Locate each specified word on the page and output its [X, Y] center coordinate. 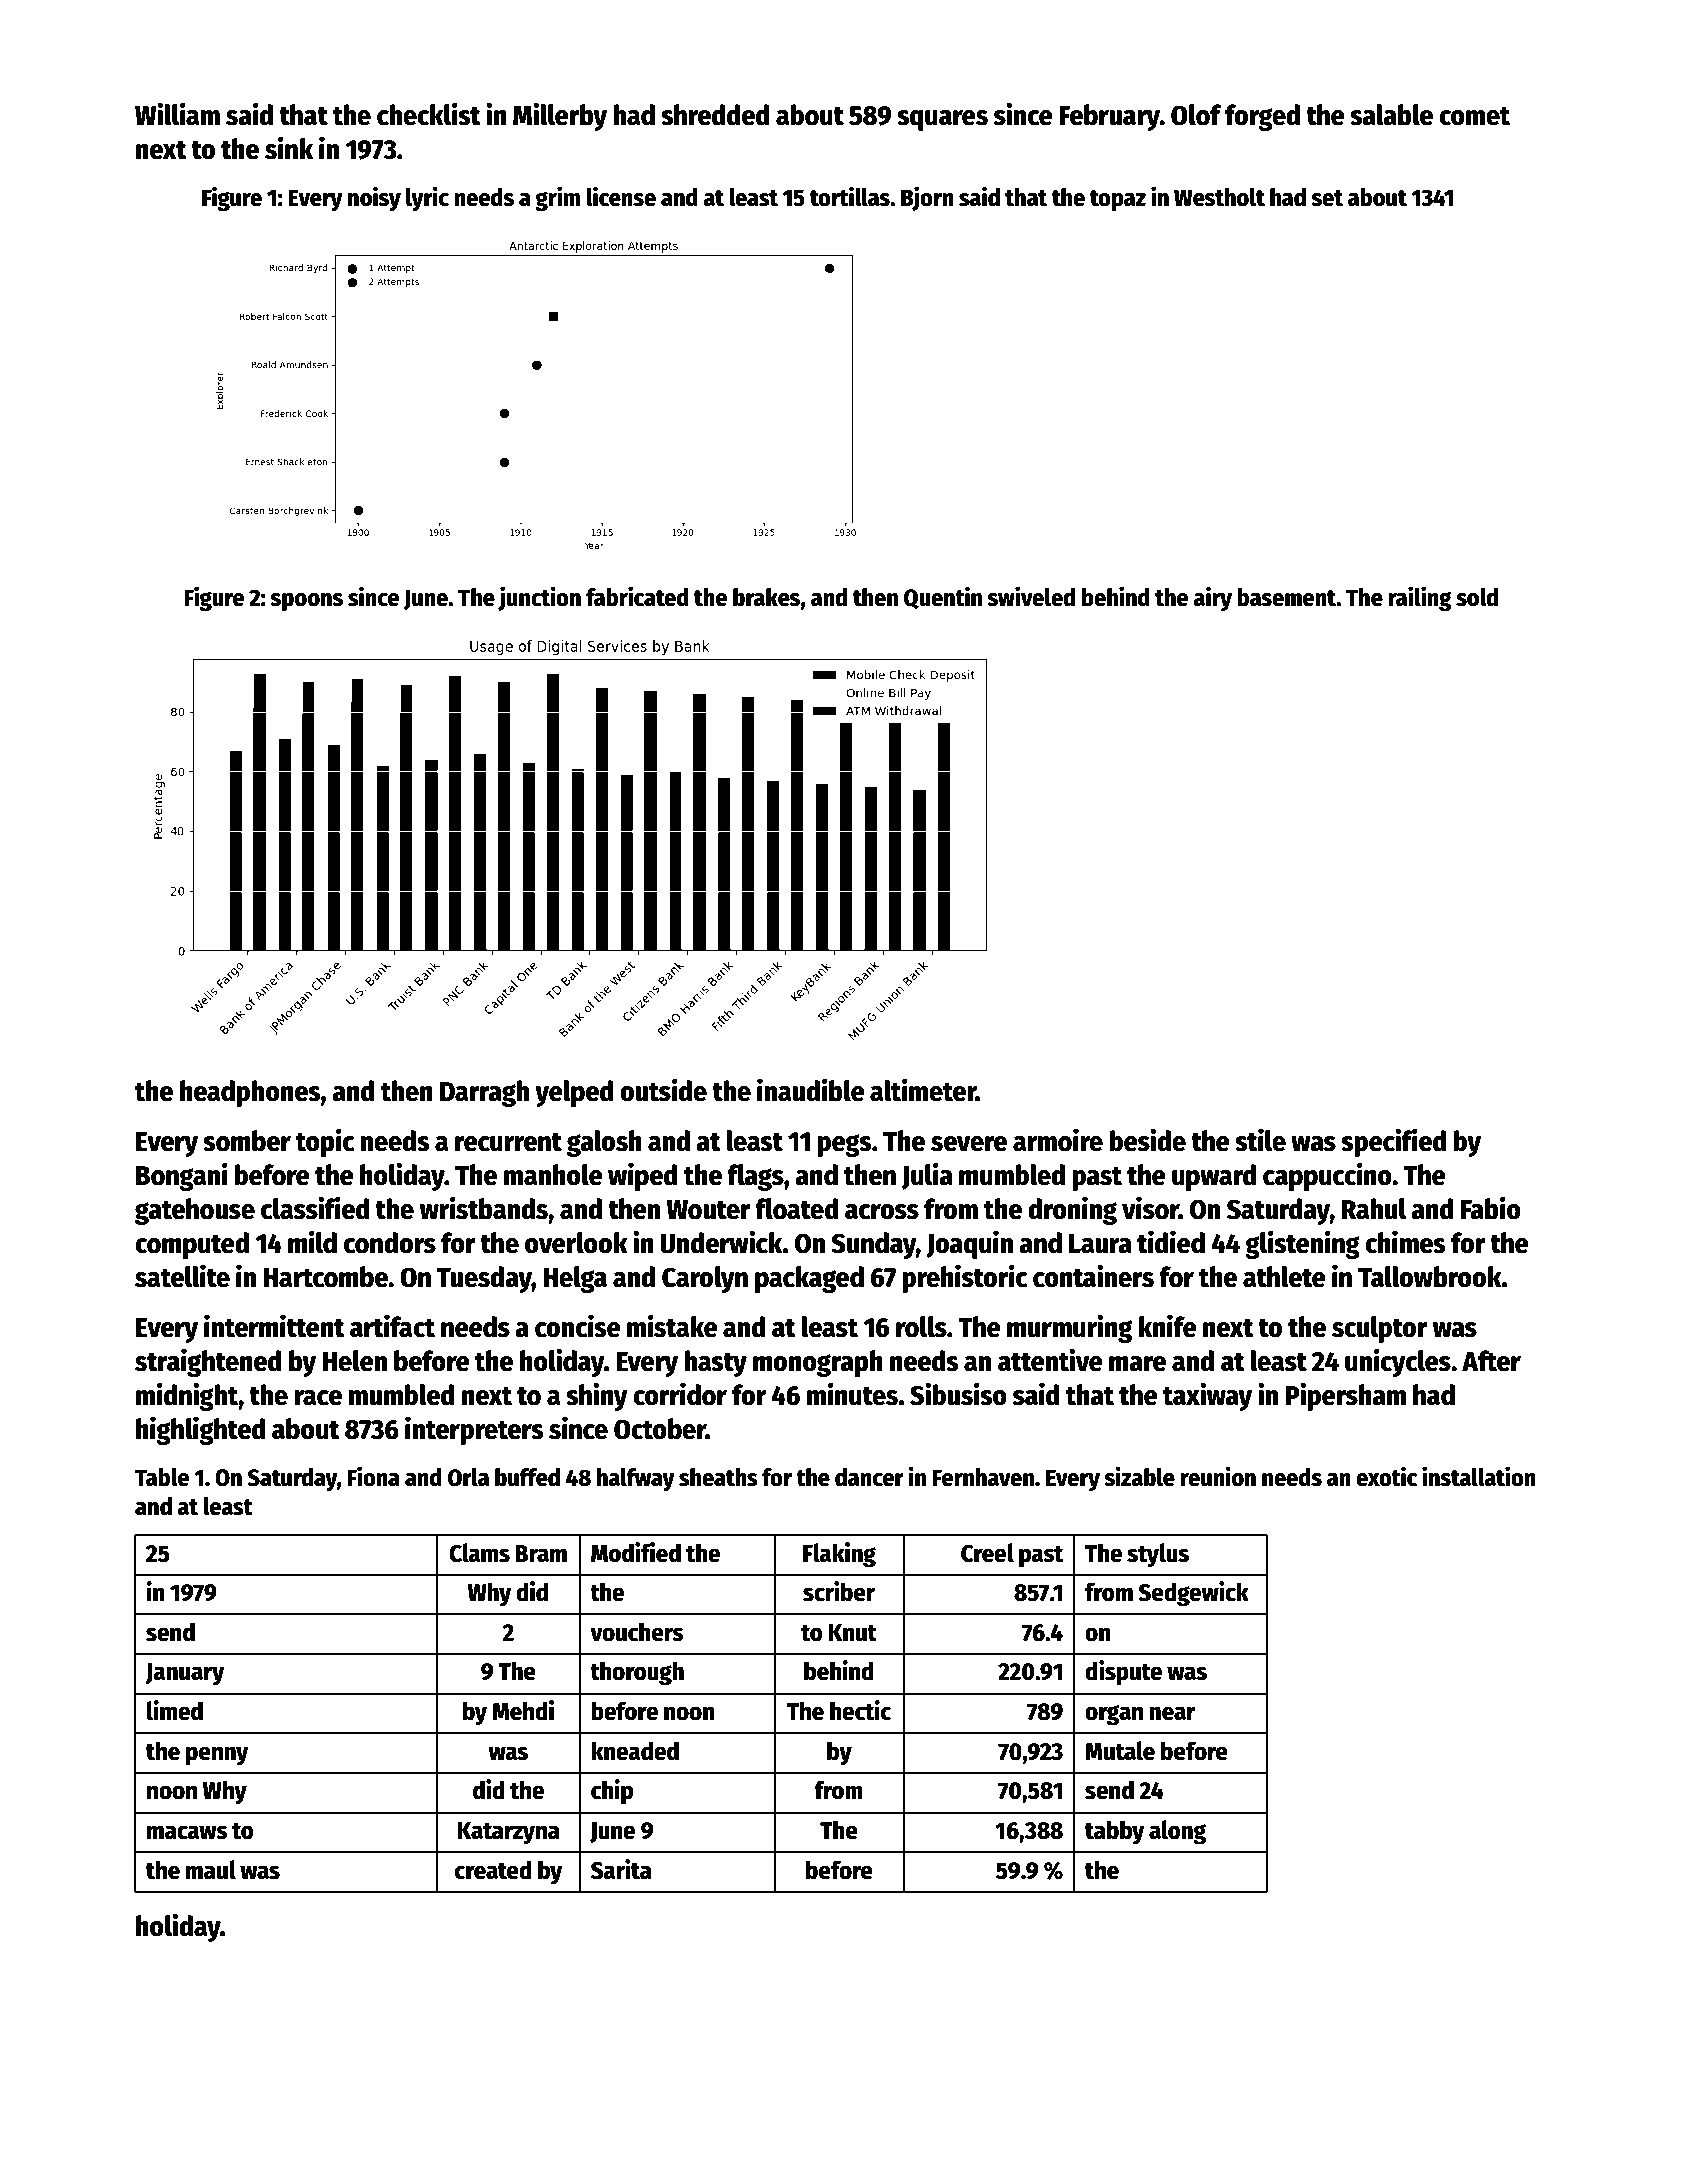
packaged [809, 1279]
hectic [860, 1710]
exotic [1386, 1476]
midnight [187, 1396]
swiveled [1031, 596]
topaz [1118, 200]
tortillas [850, 196]
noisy [374, 198]
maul [211, 1870]
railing [1420, 598]
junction [539, 598]
